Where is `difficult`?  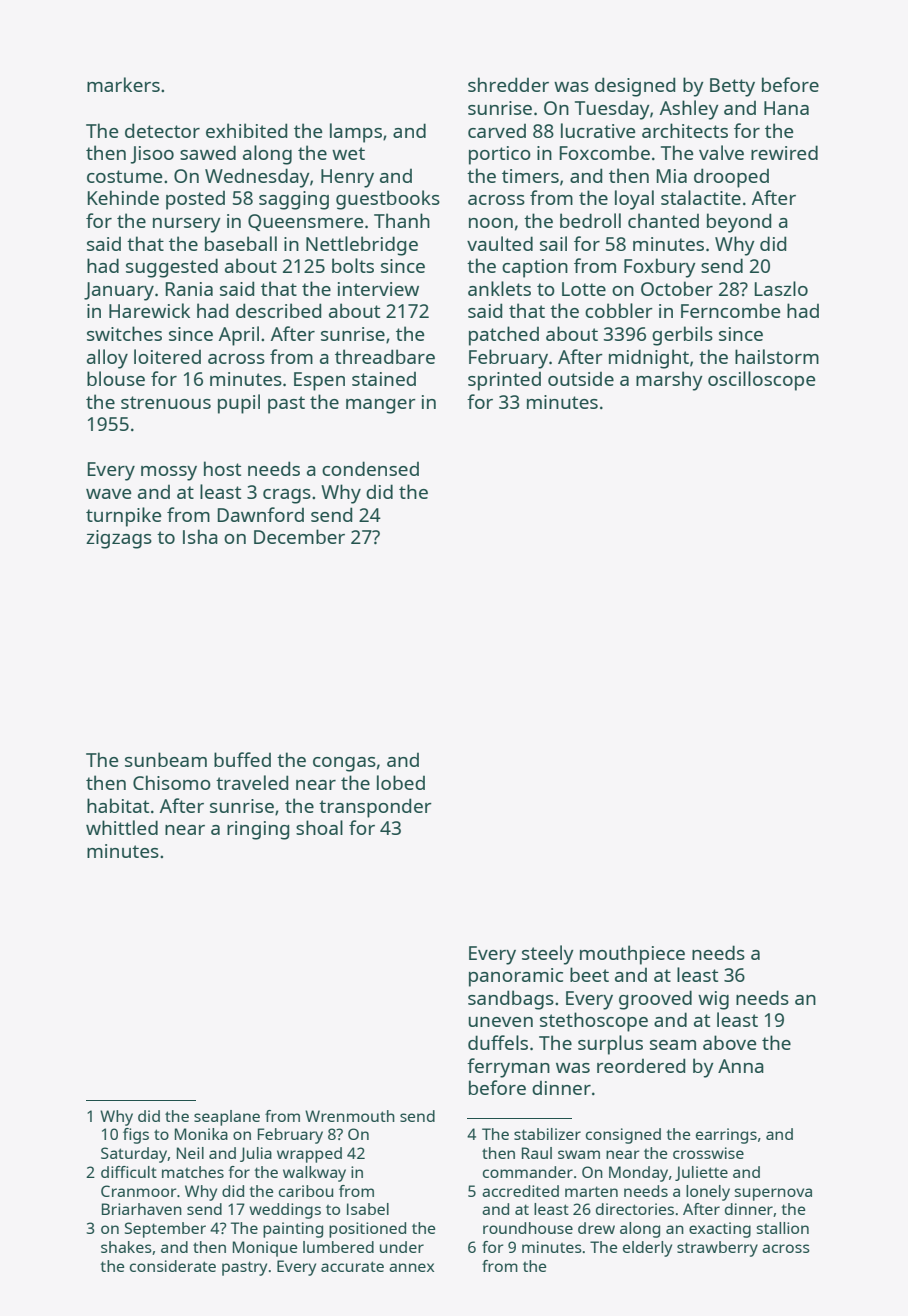 difficult is located at coordinates (129, 1172).
